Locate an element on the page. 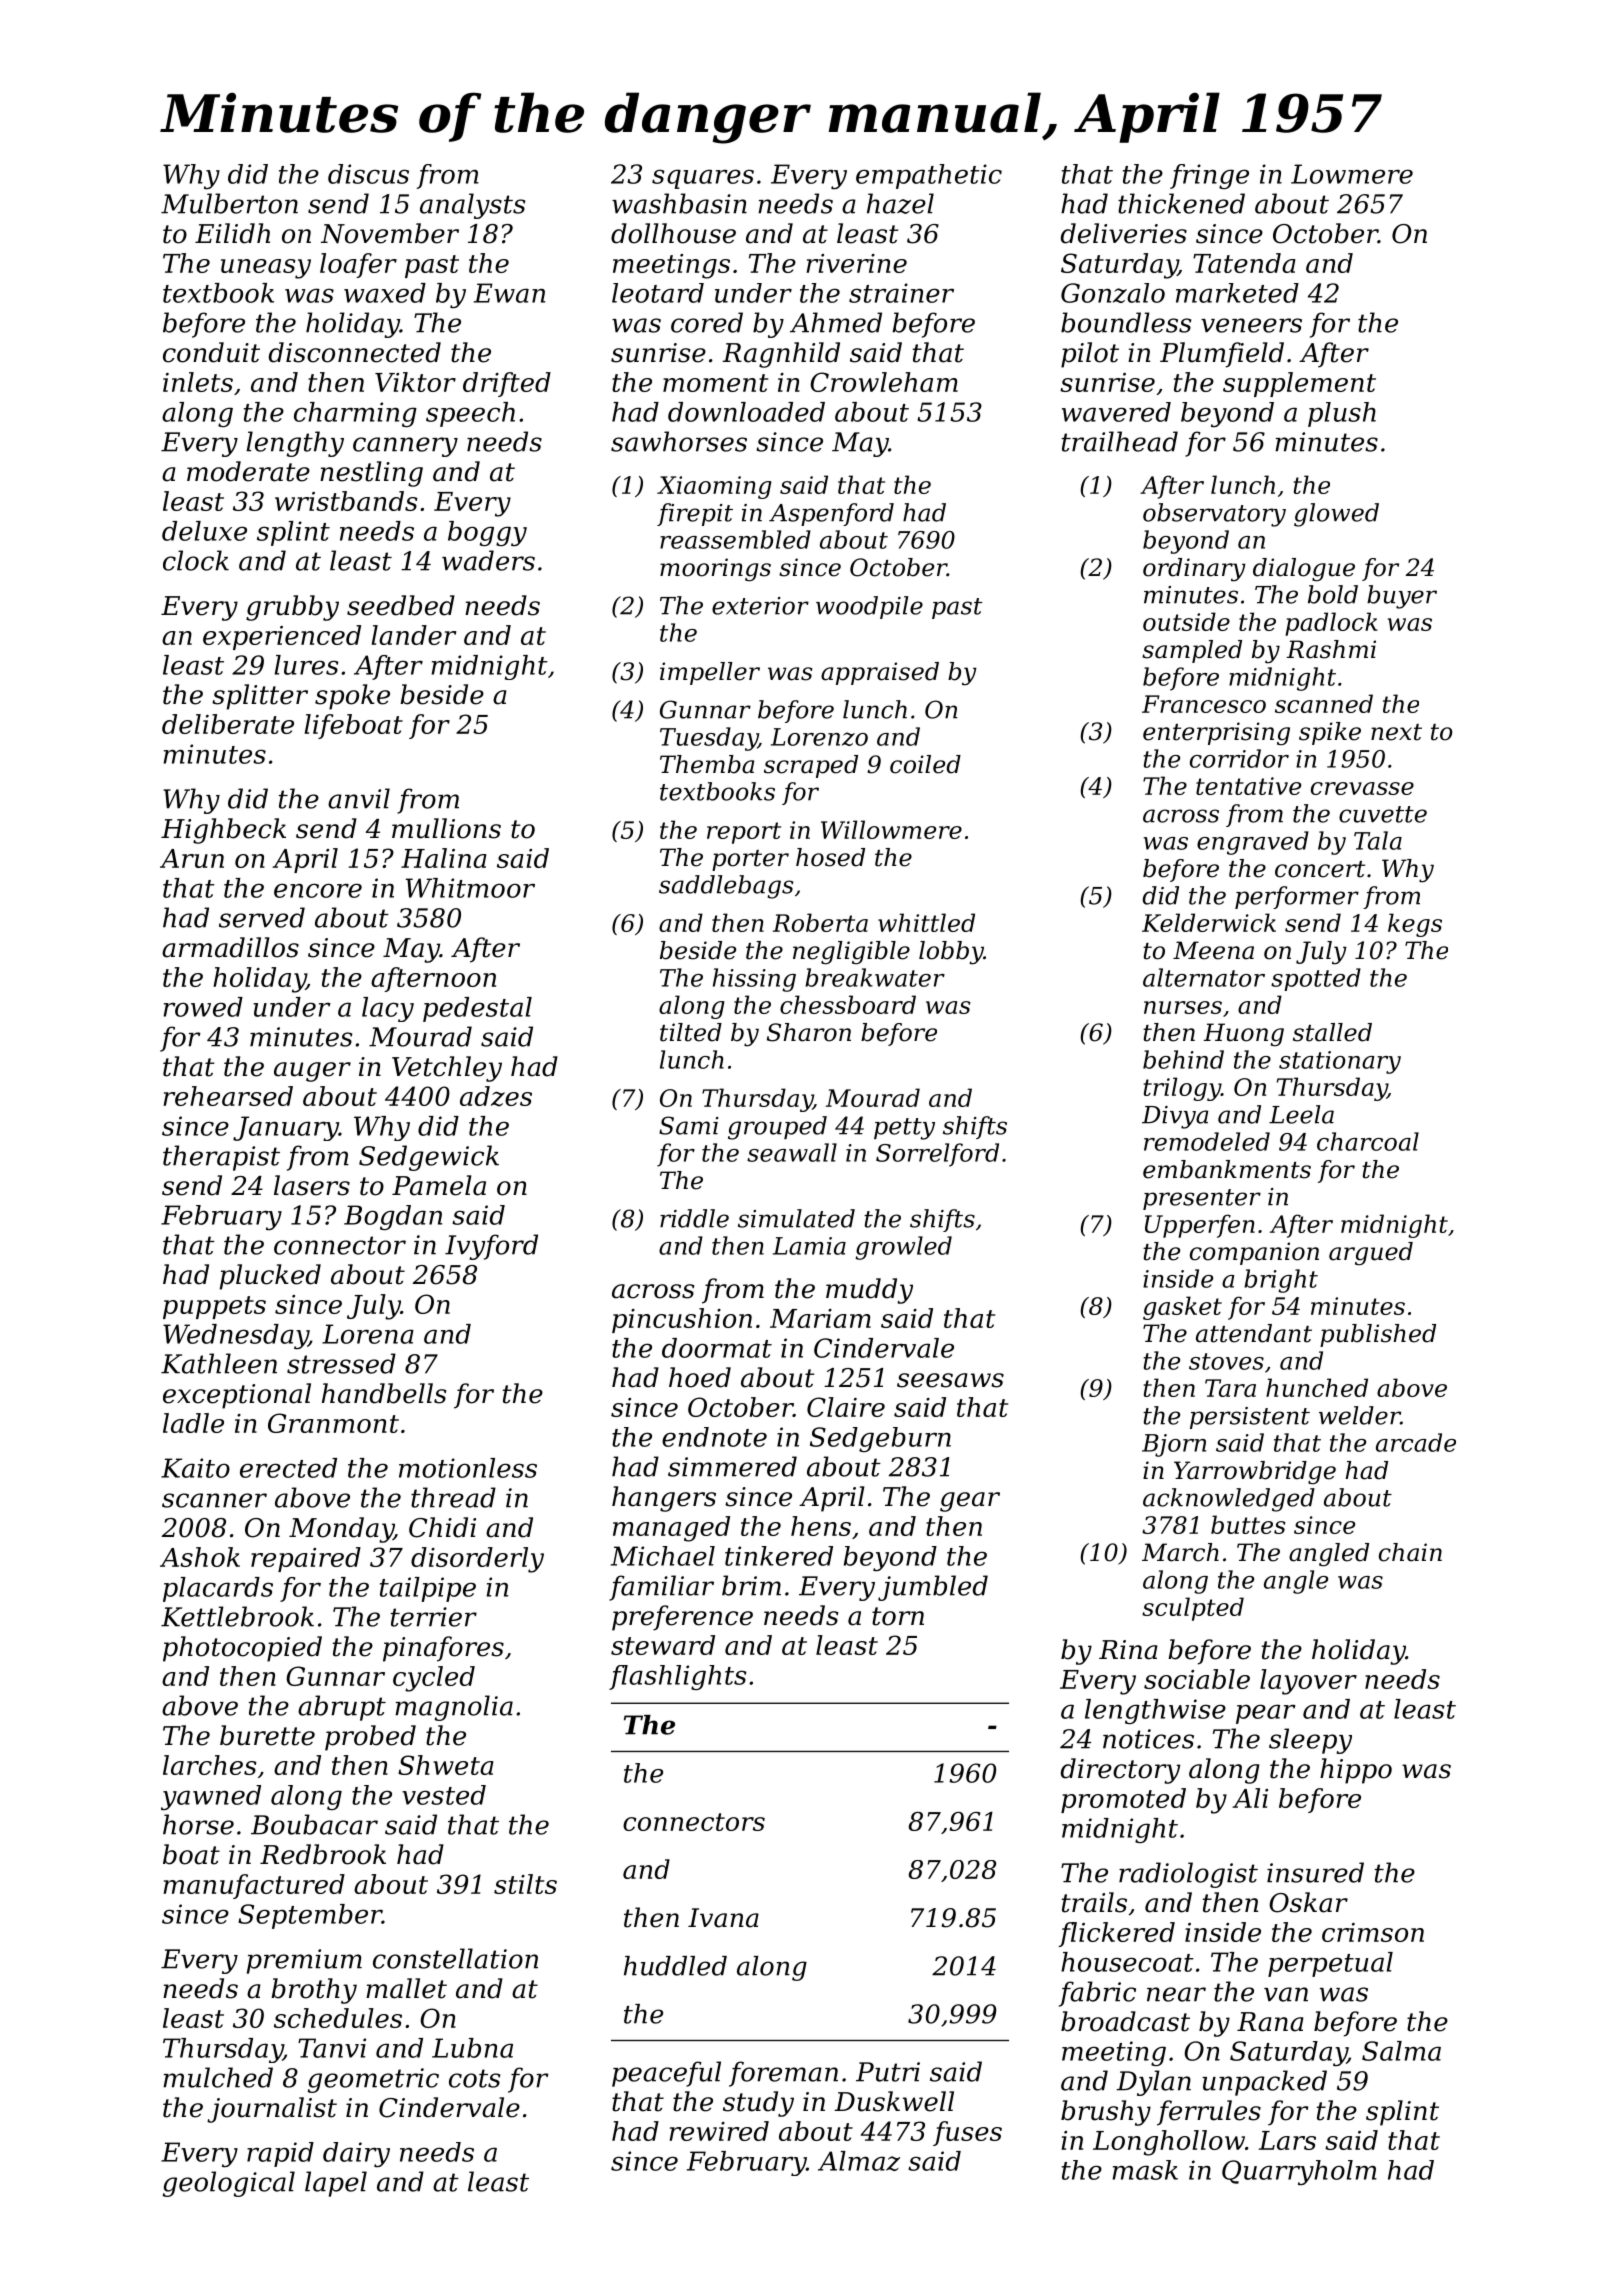 The image size is (1620, 2292). impeller is located at coordinates (710, 673).
